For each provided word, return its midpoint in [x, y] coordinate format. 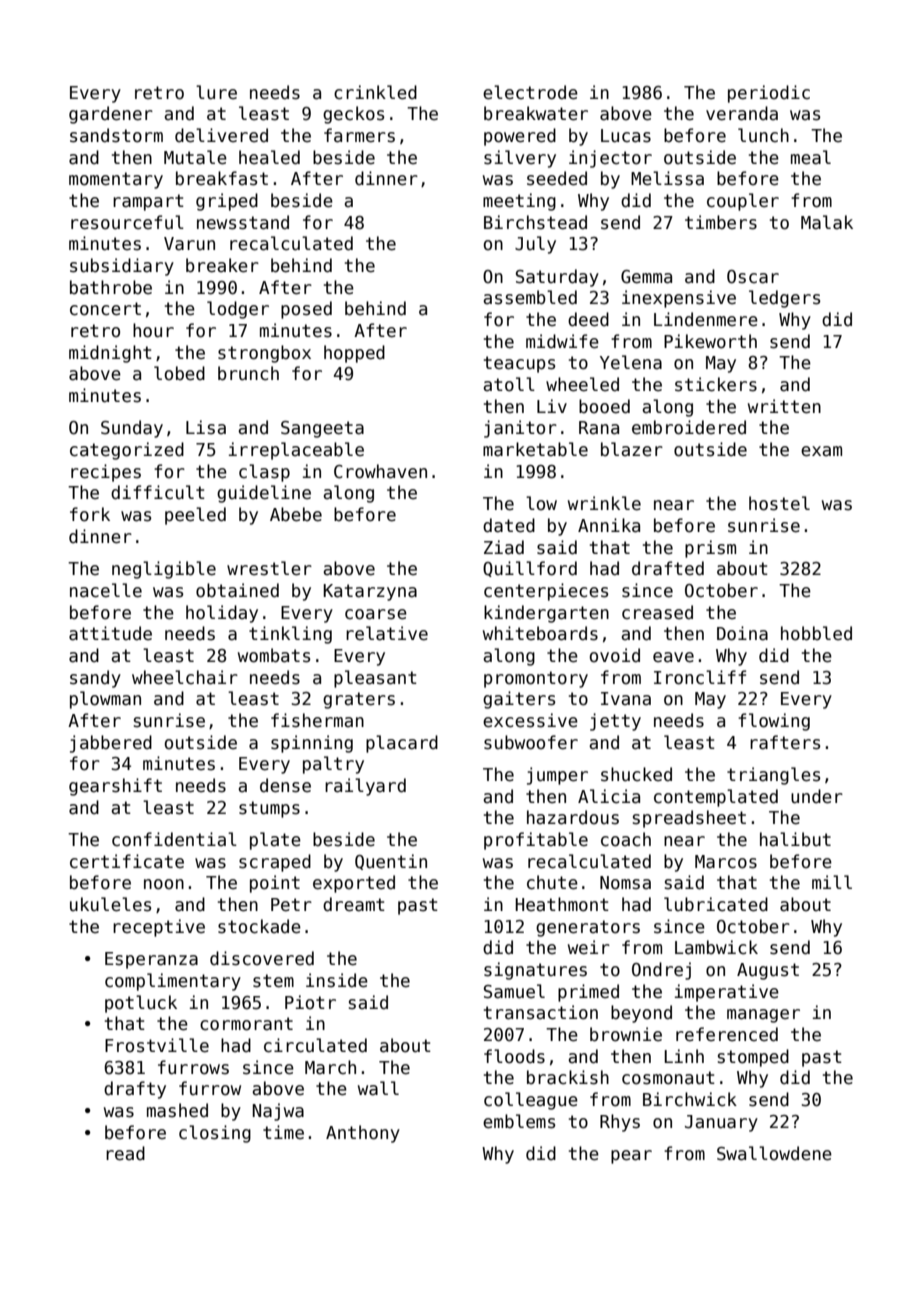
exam [821, 451]
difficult [158, 492]
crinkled [375, 92]
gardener [111, 115]
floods [514, 1056]
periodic [769, 94]
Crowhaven [380, 471]
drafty [135, 1090]
